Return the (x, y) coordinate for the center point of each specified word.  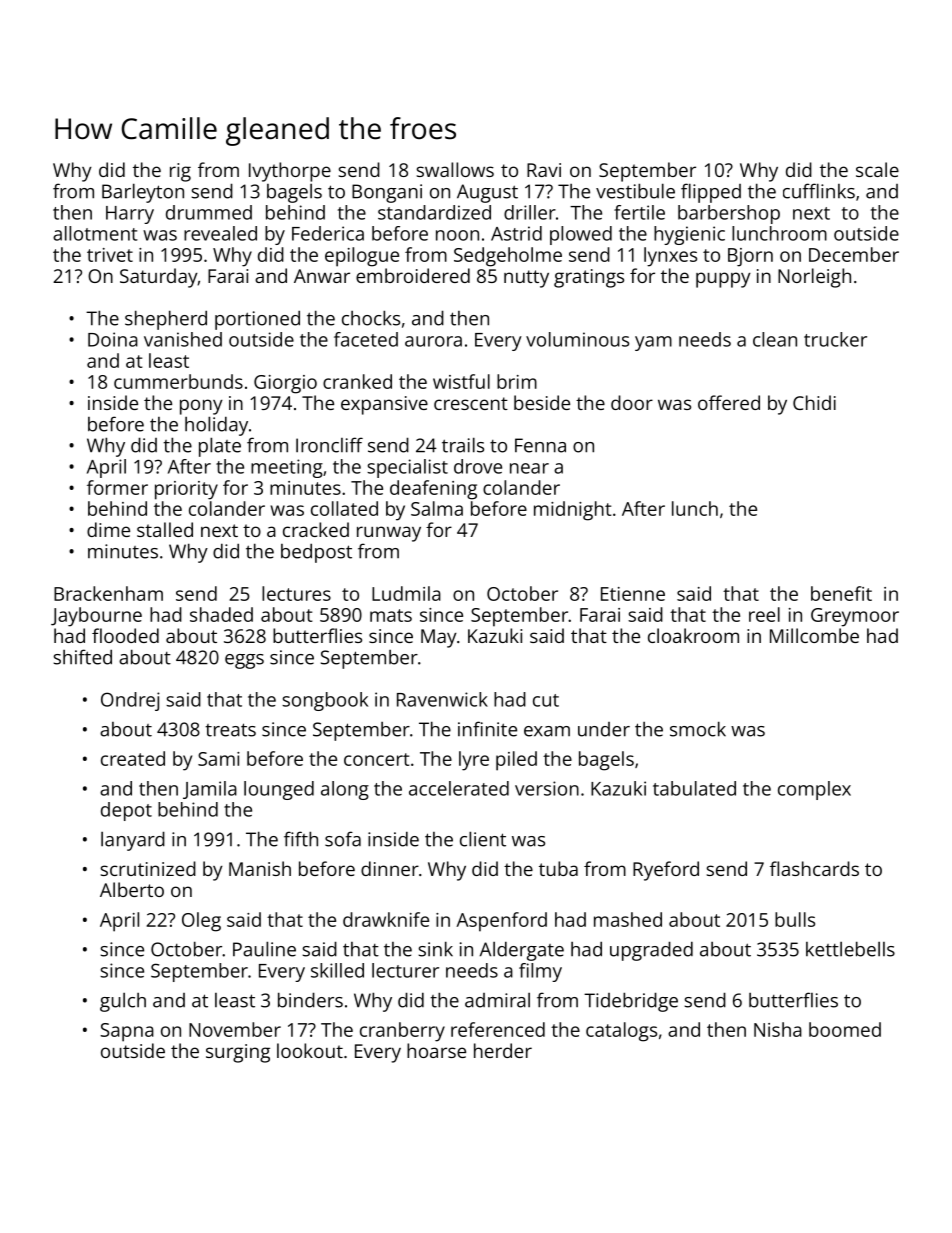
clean (775, 339)
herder (503, 1050)
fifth (301, 839)
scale (877, 169)
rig (180, 172)
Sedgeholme (508, 257)
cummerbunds (178, 381)
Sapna (127, 1032)
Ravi (544, 170)
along (345, 790)
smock (698, 729)
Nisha (778, 1029)
